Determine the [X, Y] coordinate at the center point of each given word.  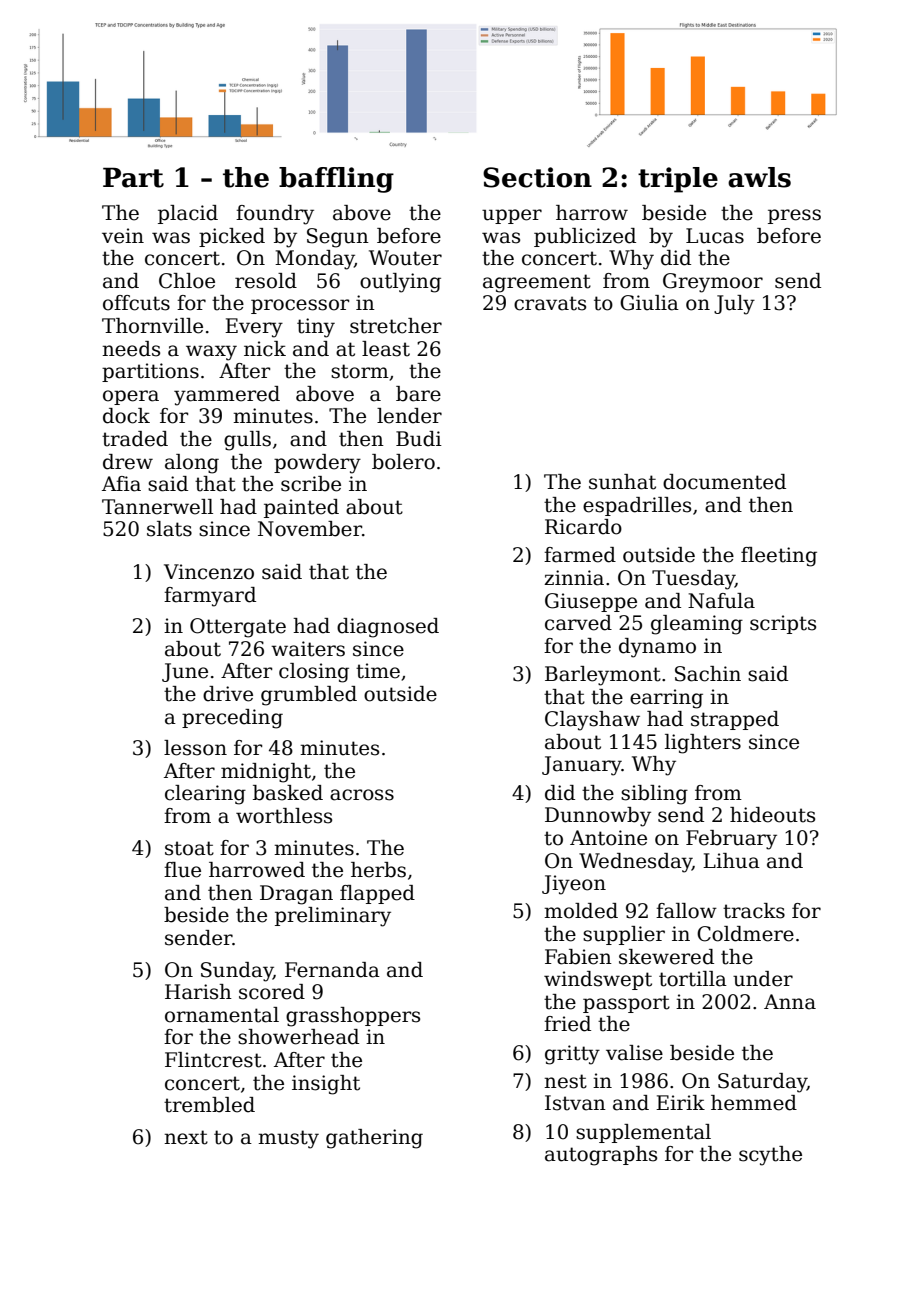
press [794, 216]
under [763, 979]
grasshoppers [353, 1017]
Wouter [405, 258]
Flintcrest [213, 1060]
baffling [336, 180]
